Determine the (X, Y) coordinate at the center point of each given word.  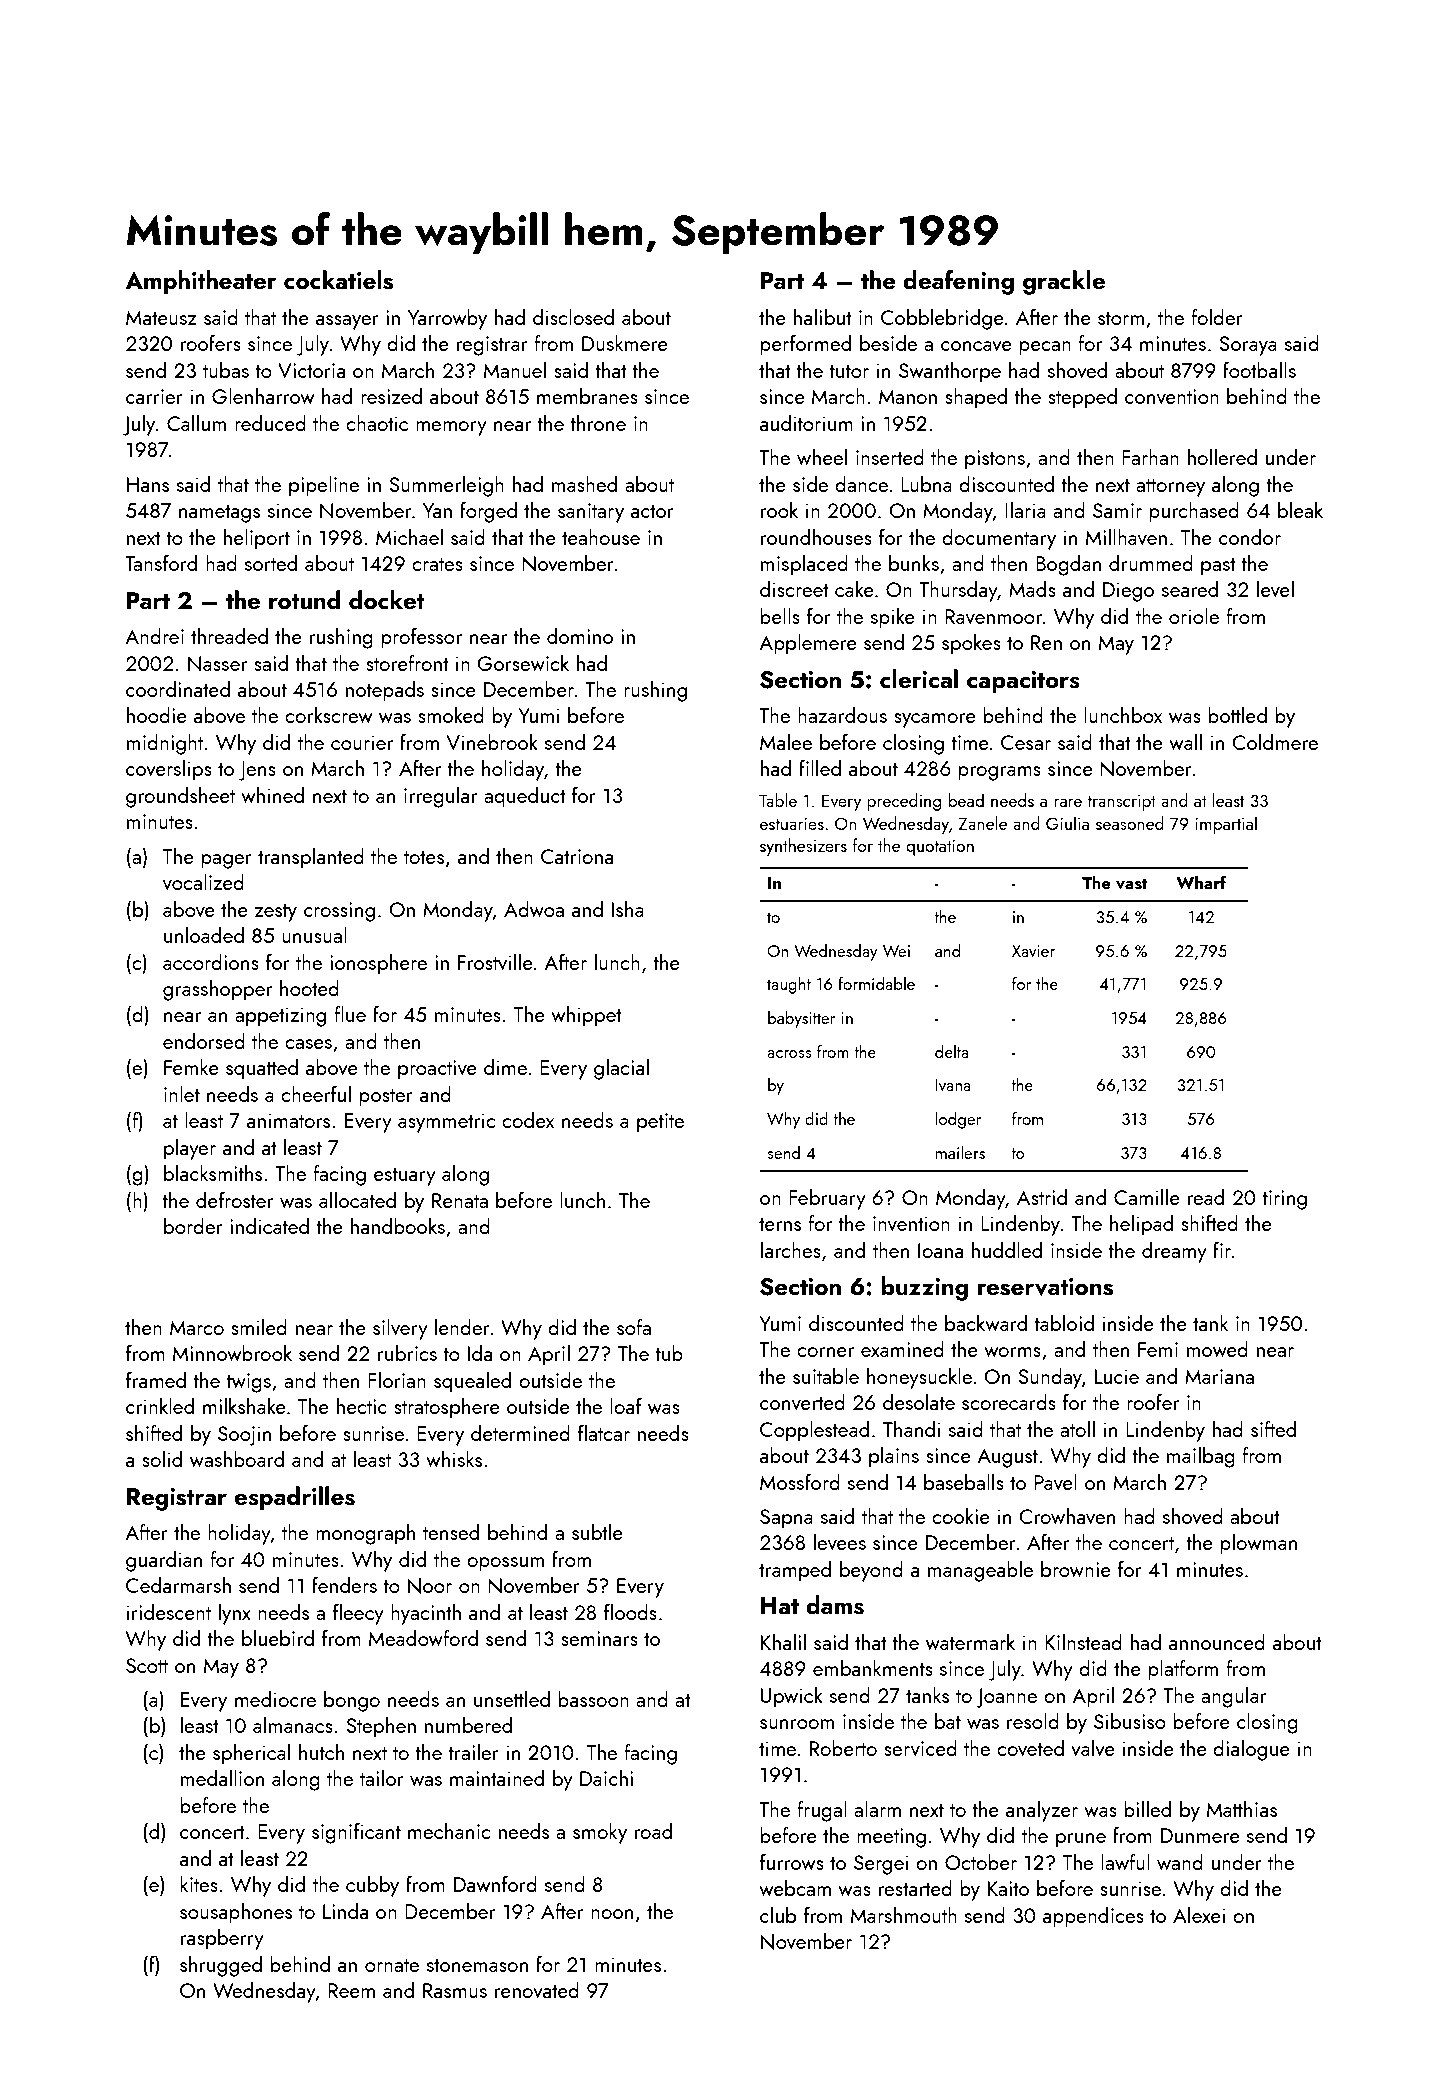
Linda (345, 1911)
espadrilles (294, 1498)
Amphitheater (201, 282)
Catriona (577, 856)
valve (1093, 1748)
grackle (1064, 282)
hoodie (157, 715)
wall (1185, 741)
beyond (871, 1571)
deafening (958, 282)
